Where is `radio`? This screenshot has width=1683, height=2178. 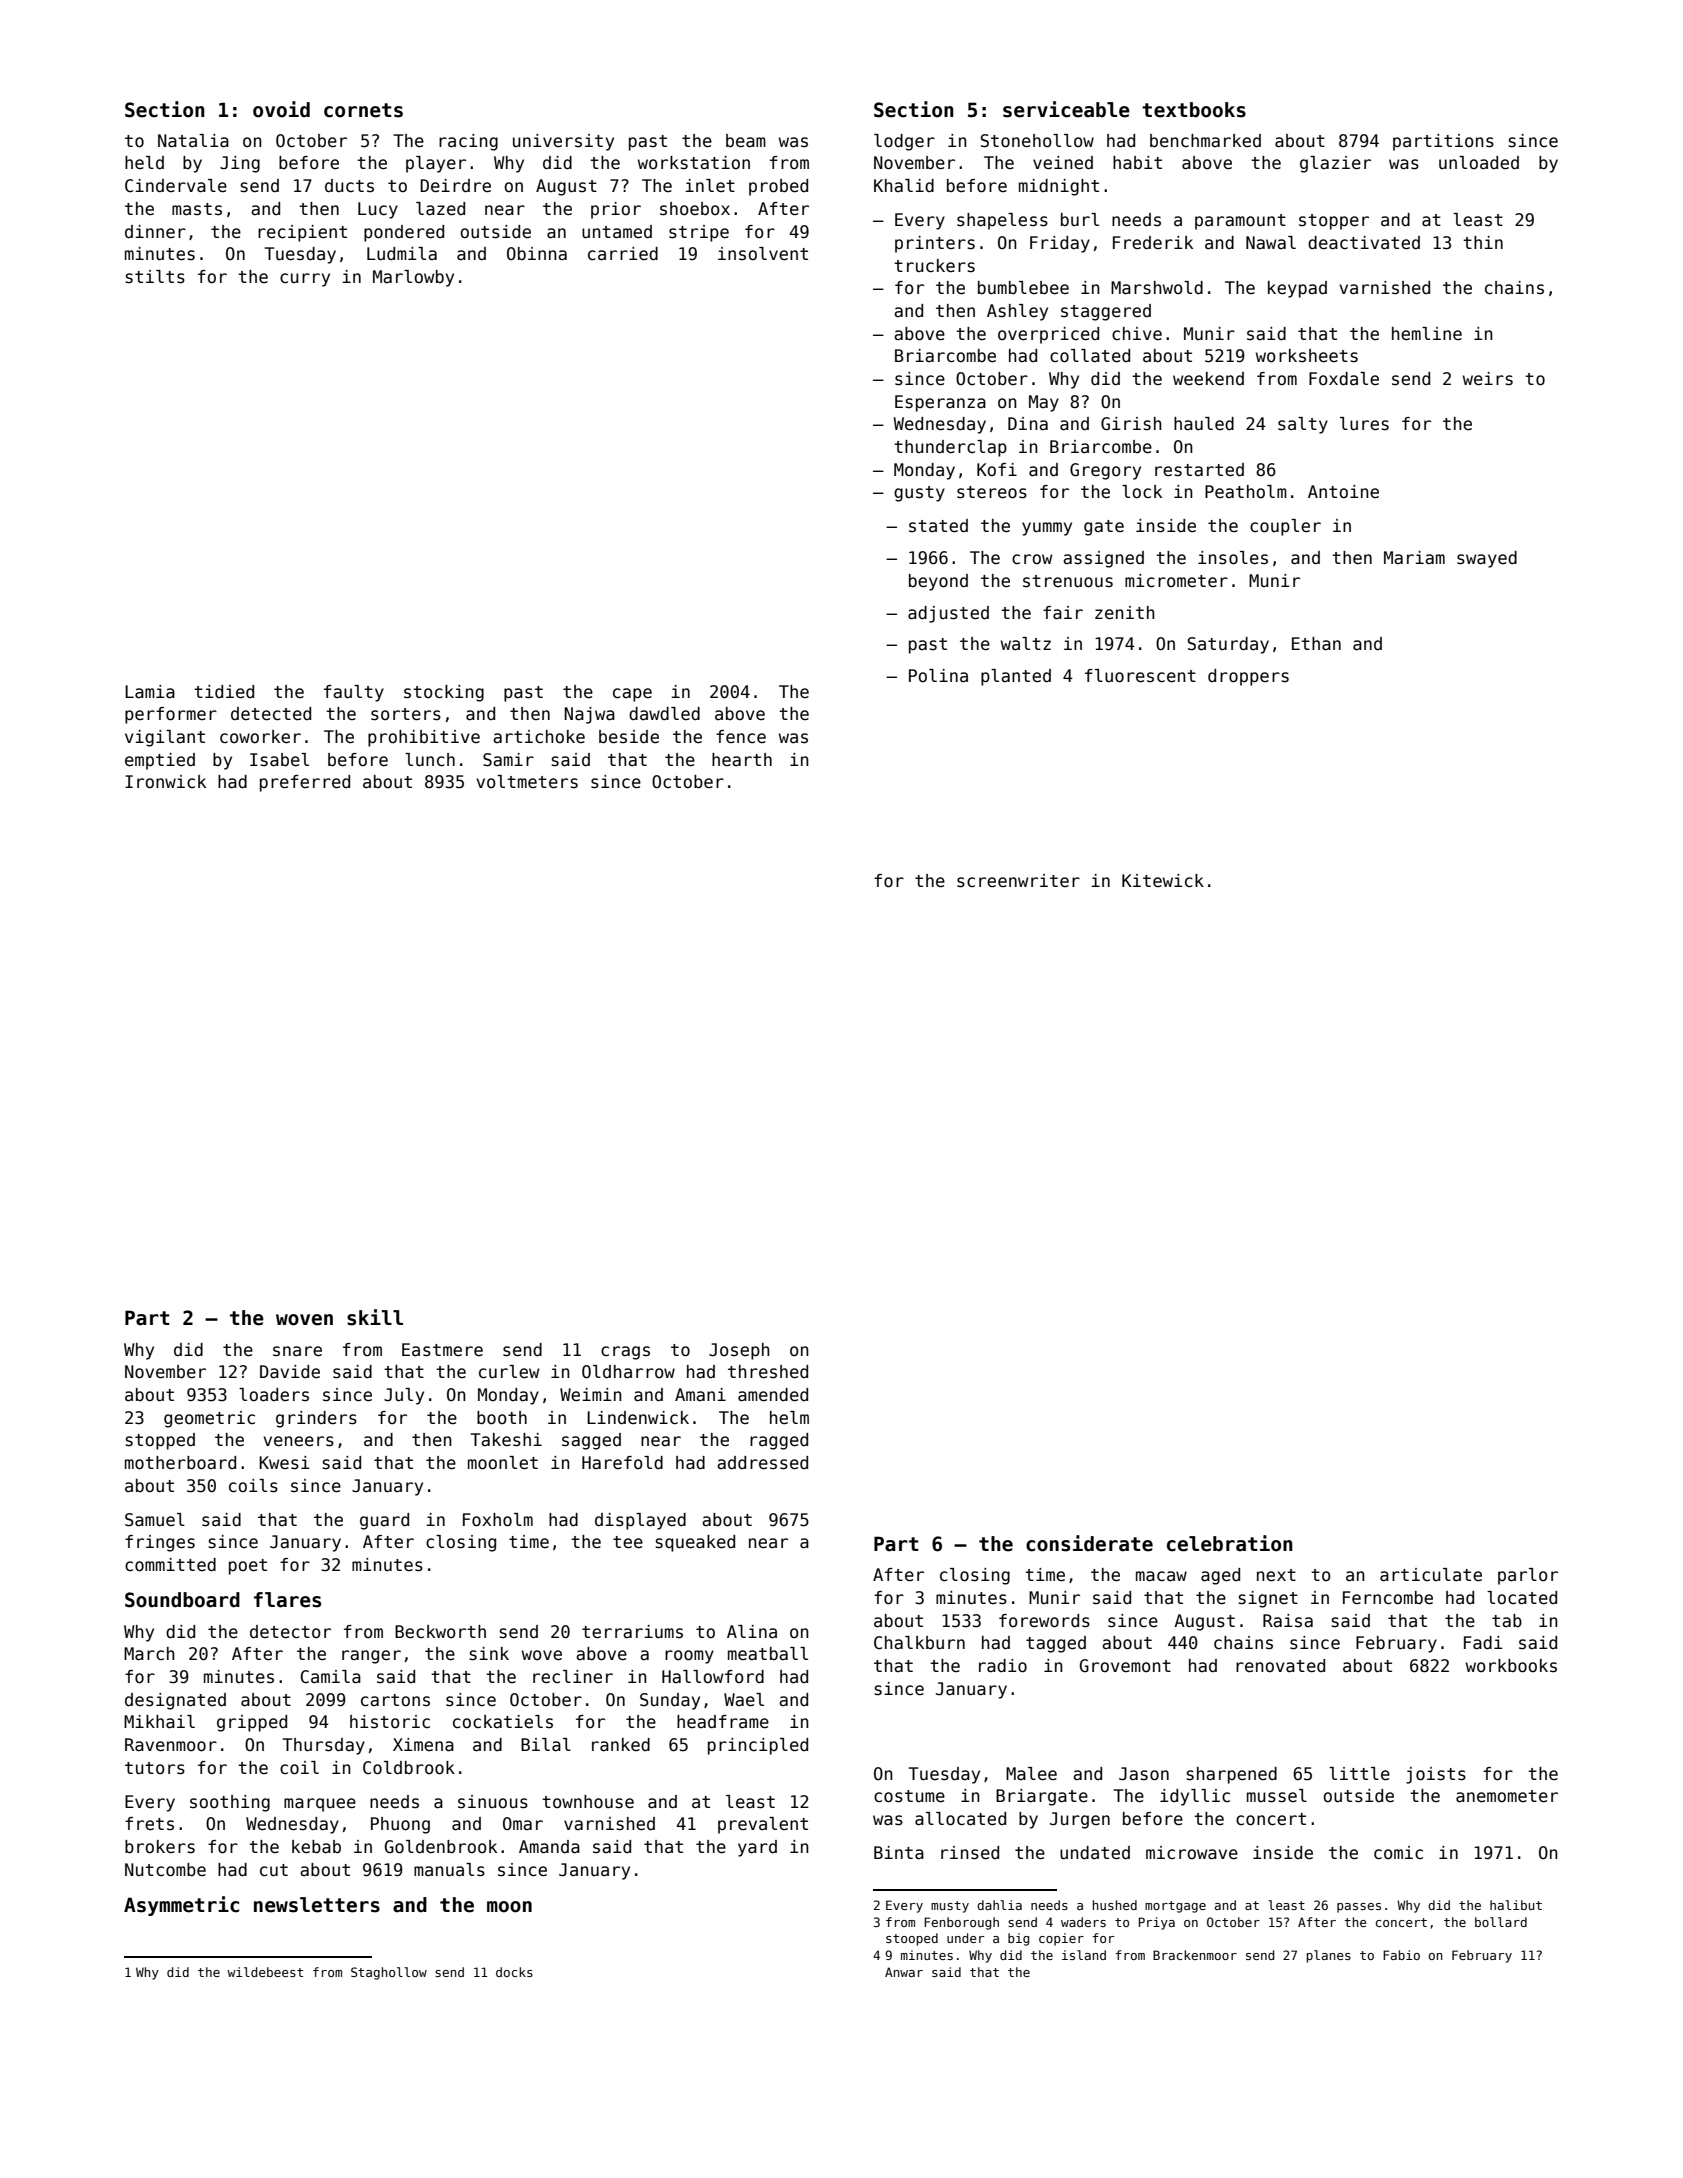 radio is located at coordinates (1003, 1666).
